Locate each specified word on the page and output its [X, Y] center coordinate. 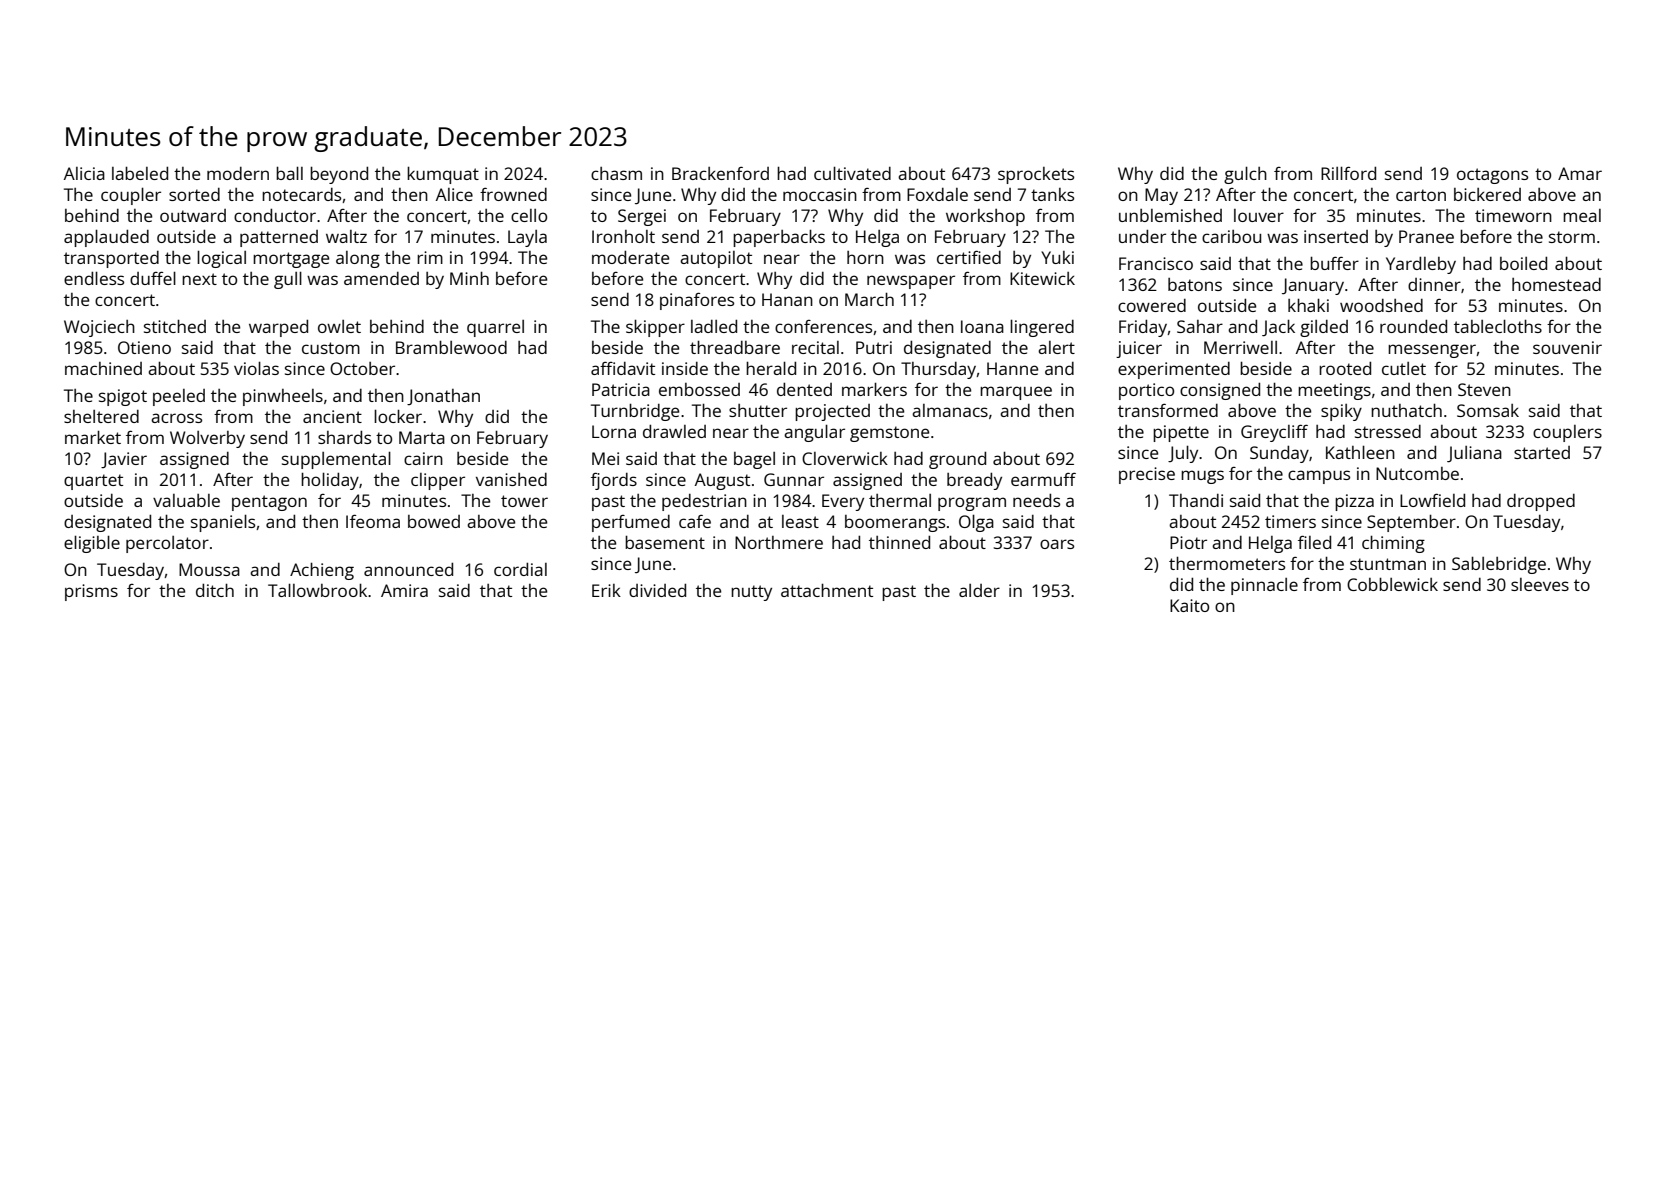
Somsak [1488, 410]
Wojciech [99, 328]
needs [1036, 500]
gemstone [889, 434]
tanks [1052, 194]
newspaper [911, 282]
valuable [186, 500]
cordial [520, 569]
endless [94, 278]
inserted [1336, 236]
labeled [140, 173]
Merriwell [1240, 347]
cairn [423, 458]
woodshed [1381, 305]
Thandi [1196, 500]
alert [1056, 347]
